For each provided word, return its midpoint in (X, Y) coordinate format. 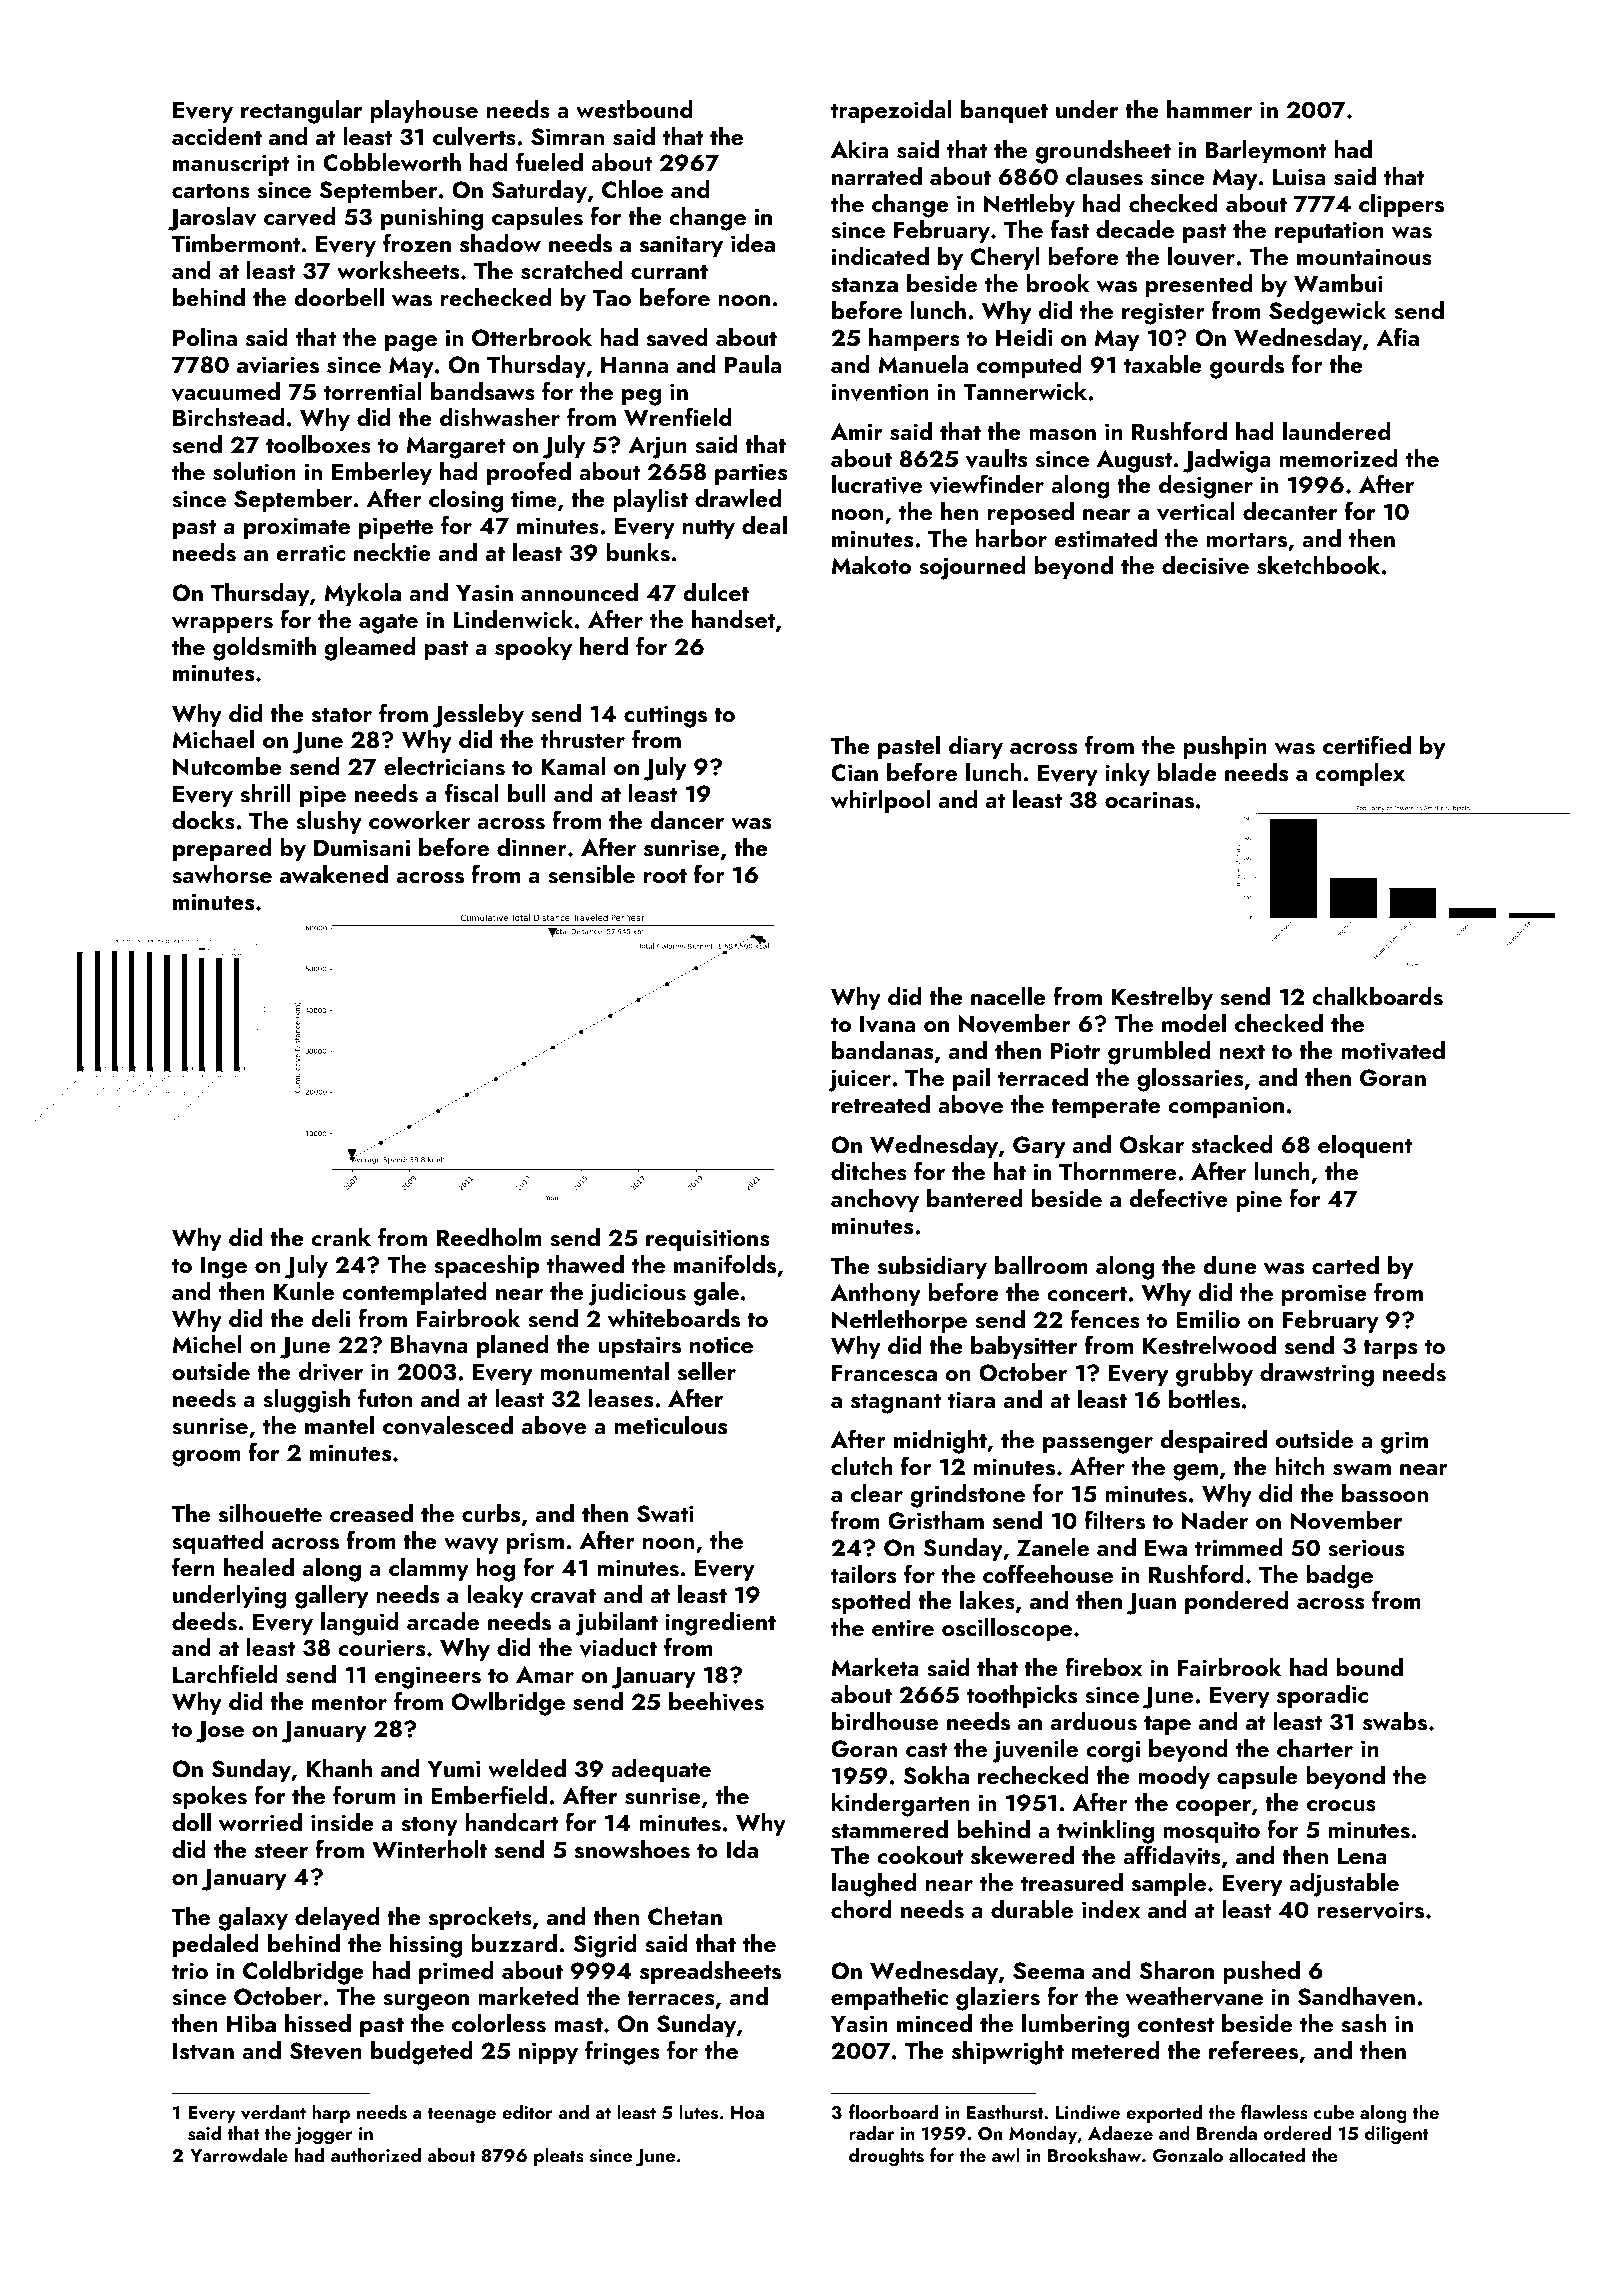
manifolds (725, 1264)
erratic (310, 552)
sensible (591, 874)
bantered (974, 1198)
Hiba (251, 2023)
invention (880, 392)
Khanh (339, 1768)
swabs (1395, 1721)
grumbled (1159, 1053)
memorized (1339, 458)
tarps (1390, 1349)
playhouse (424, 111)
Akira (859, 149)
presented (1199, 285)
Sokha (936, 1775)
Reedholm (489, 1237)
